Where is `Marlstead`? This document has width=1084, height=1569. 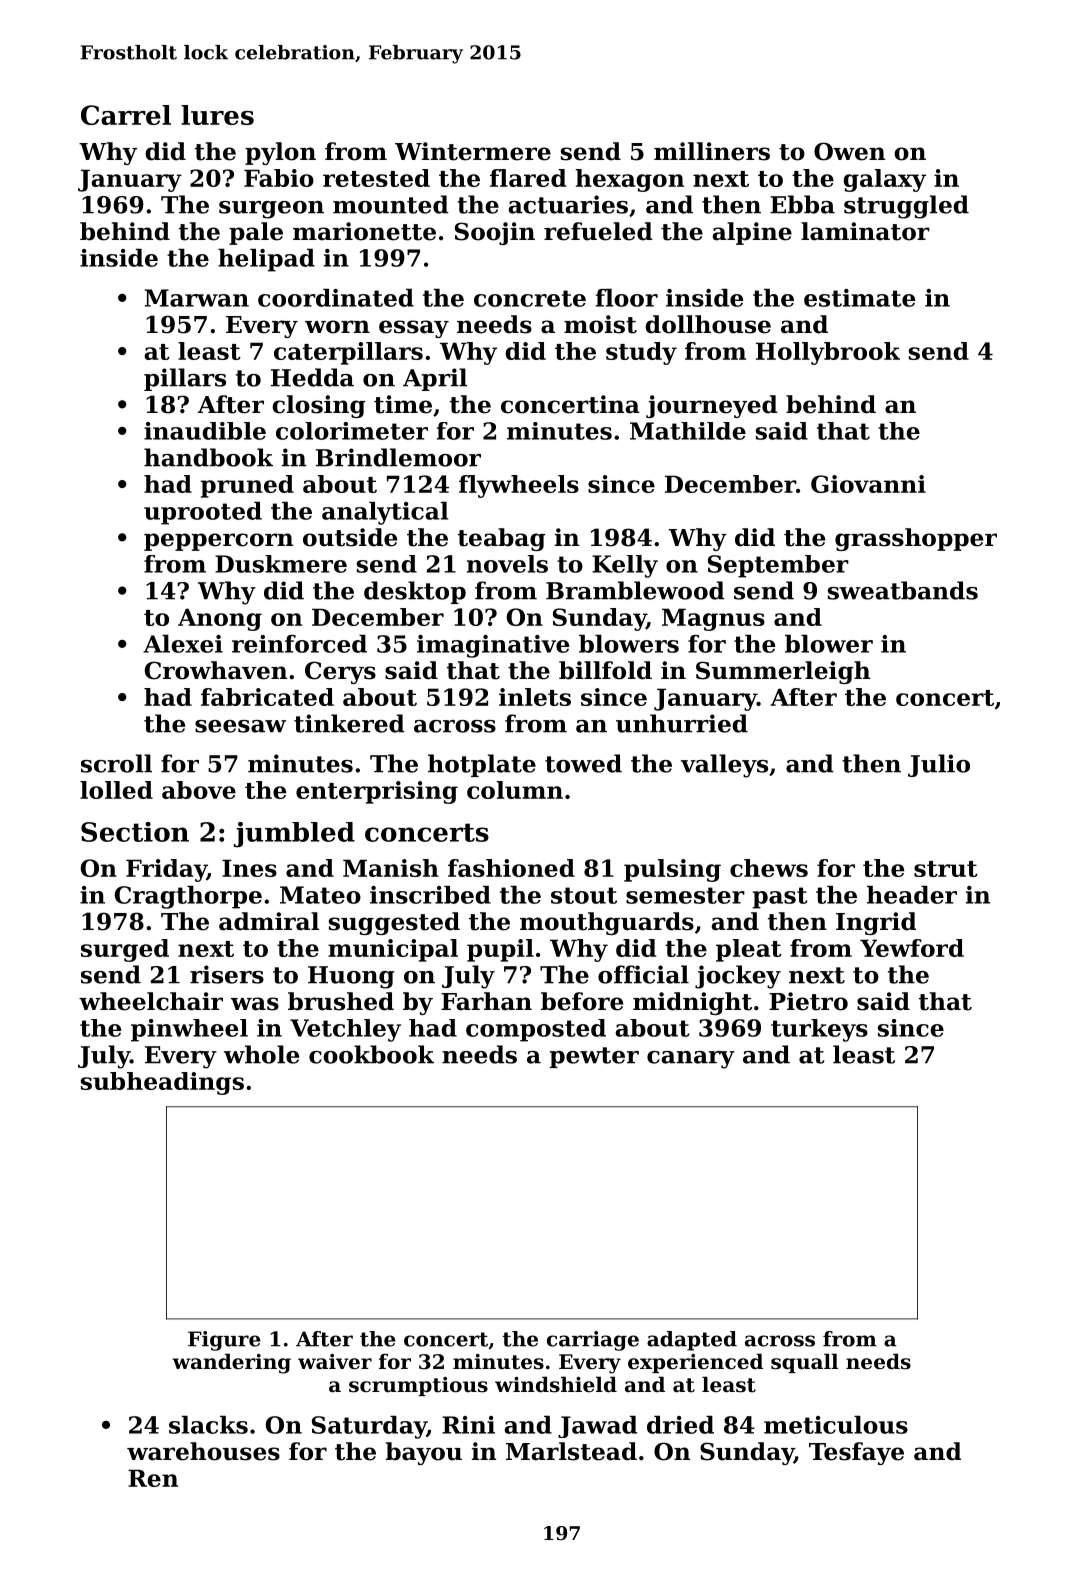
Marlstead is located at coordinates (571, 1451).
